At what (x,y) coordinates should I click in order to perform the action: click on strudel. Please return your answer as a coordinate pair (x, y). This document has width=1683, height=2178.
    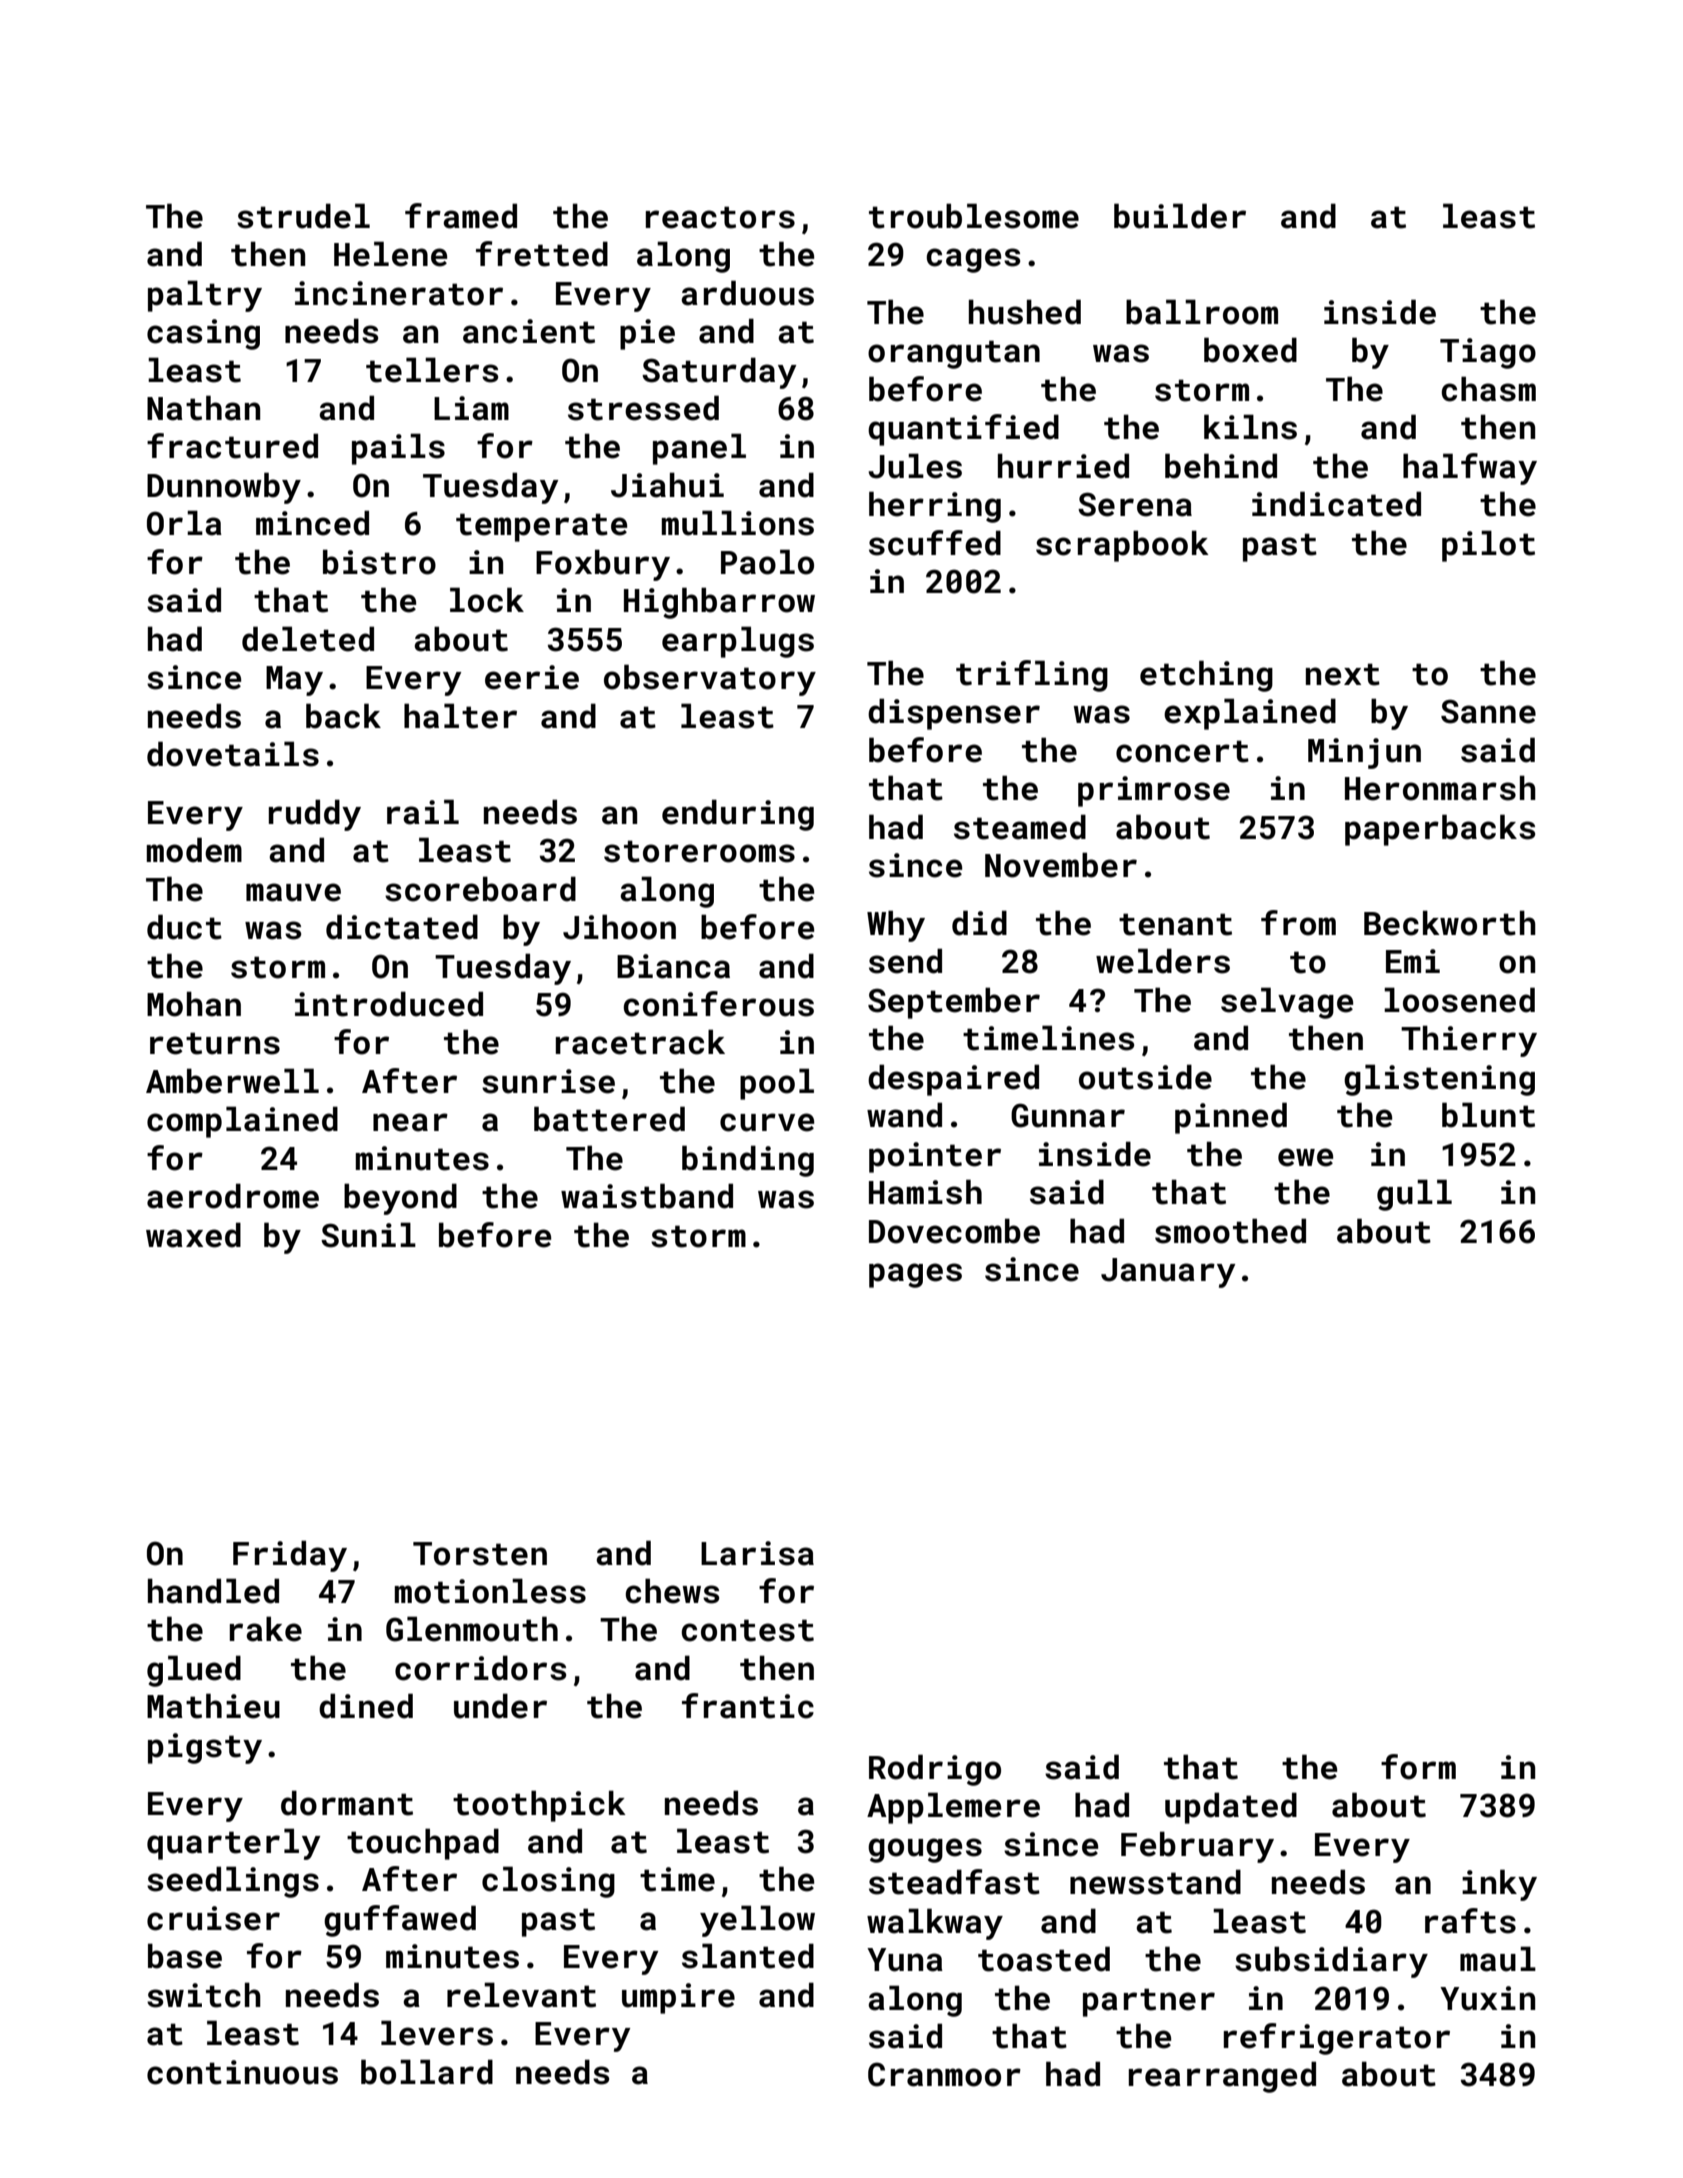
    Looking at the image, I should click on (303, 216).
